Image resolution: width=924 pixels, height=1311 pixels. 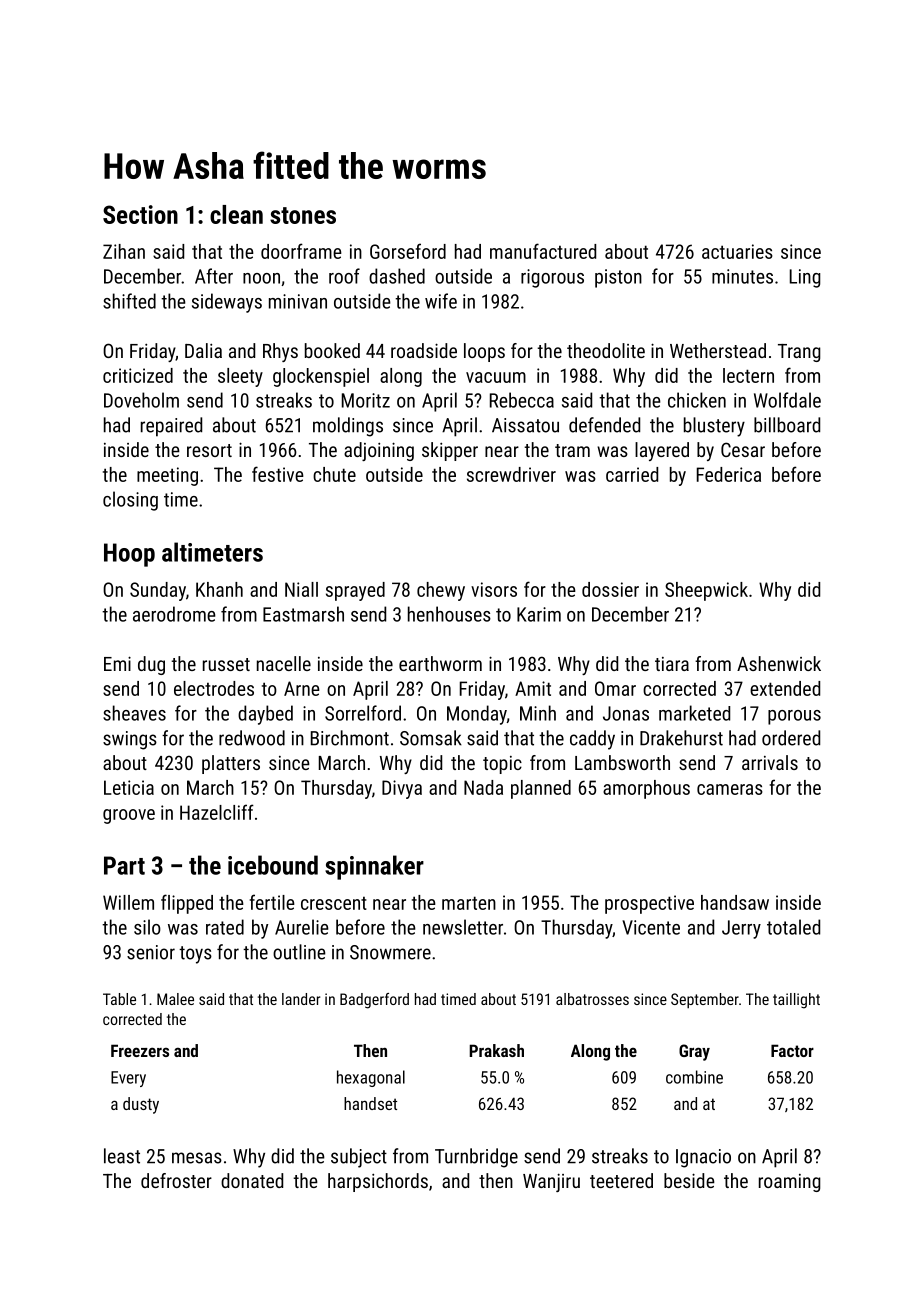 I want to click on dossier, so click(x=610, y=589).
